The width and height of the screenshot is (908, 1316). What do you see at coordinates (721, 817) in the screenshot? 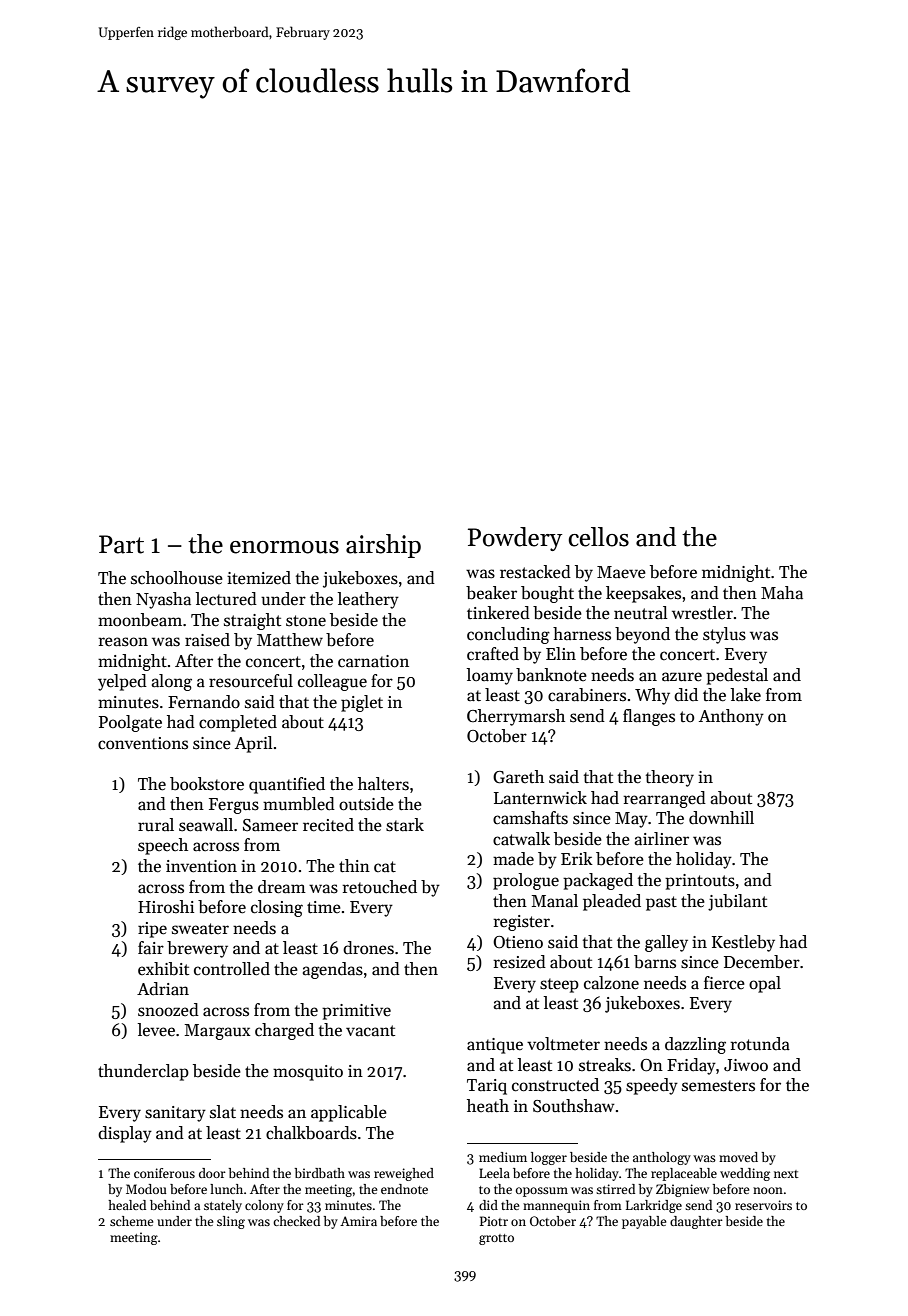
I see `downhill` at bounding box center [721, 817].
